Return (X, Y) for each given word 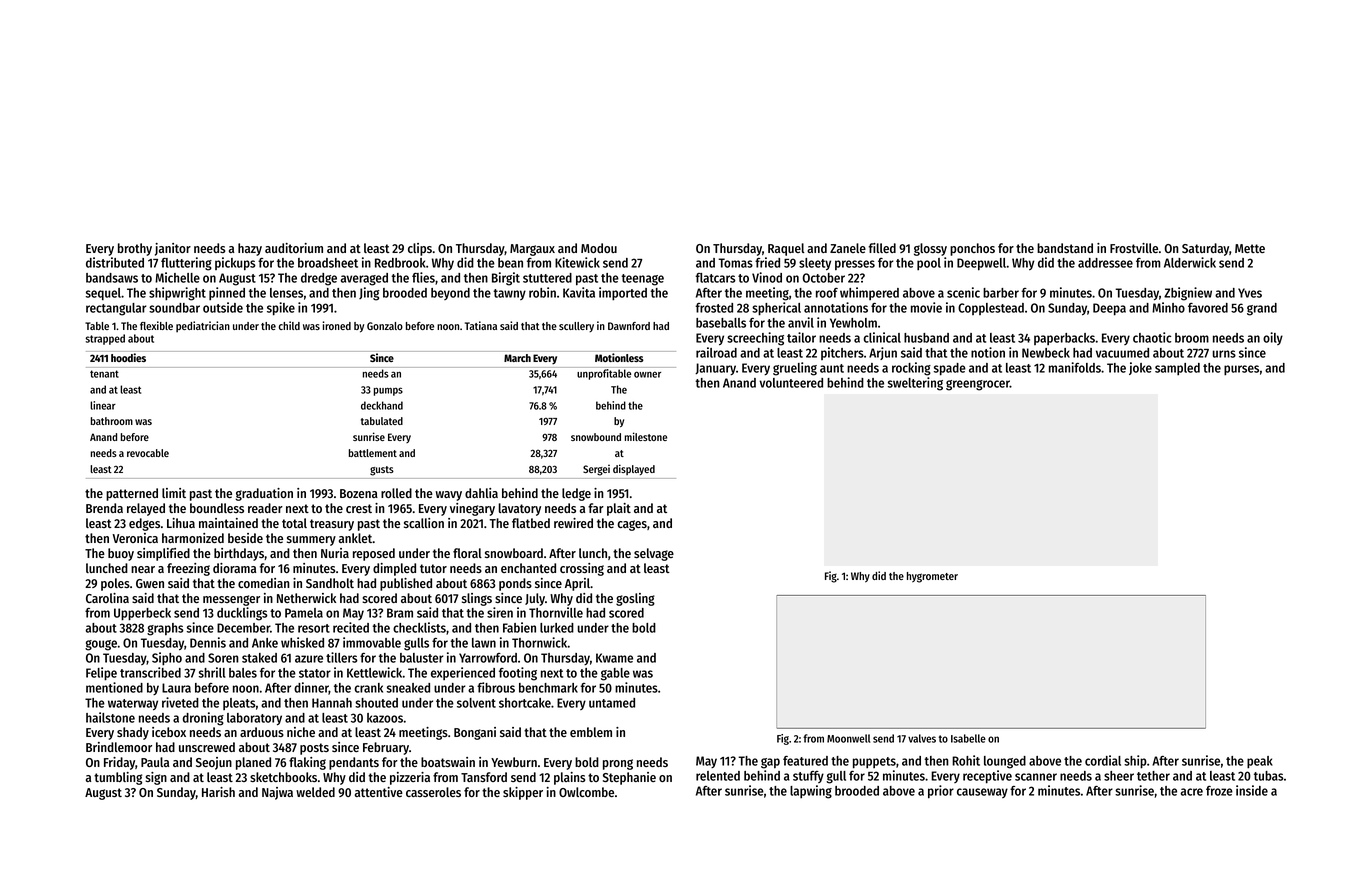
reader (265, 508)
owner (647, 374)
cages (632, 525)
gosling (635, 599)
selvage (654, 554)
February (386, 748)
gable (615, 674)
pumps (388, 391)
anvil (801, 322)
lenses (286, 293)
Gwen (150, 583)
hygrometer (932, 577)
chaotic (1152, 337)
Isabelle (968, 738)
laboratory (254, 719)
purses (1241, 370)
